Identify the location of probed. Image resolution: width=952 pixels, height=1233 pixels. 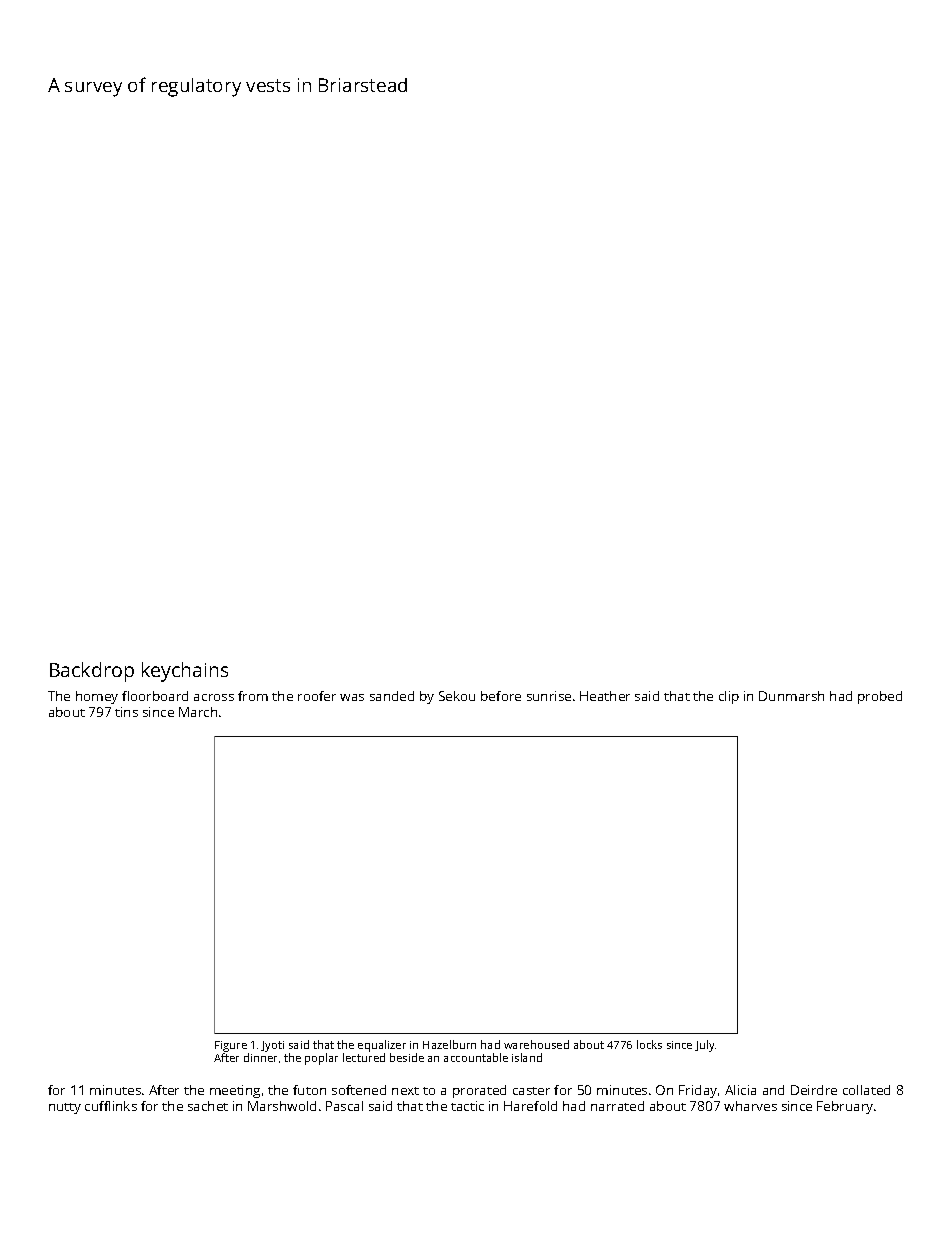
(880, 697).
